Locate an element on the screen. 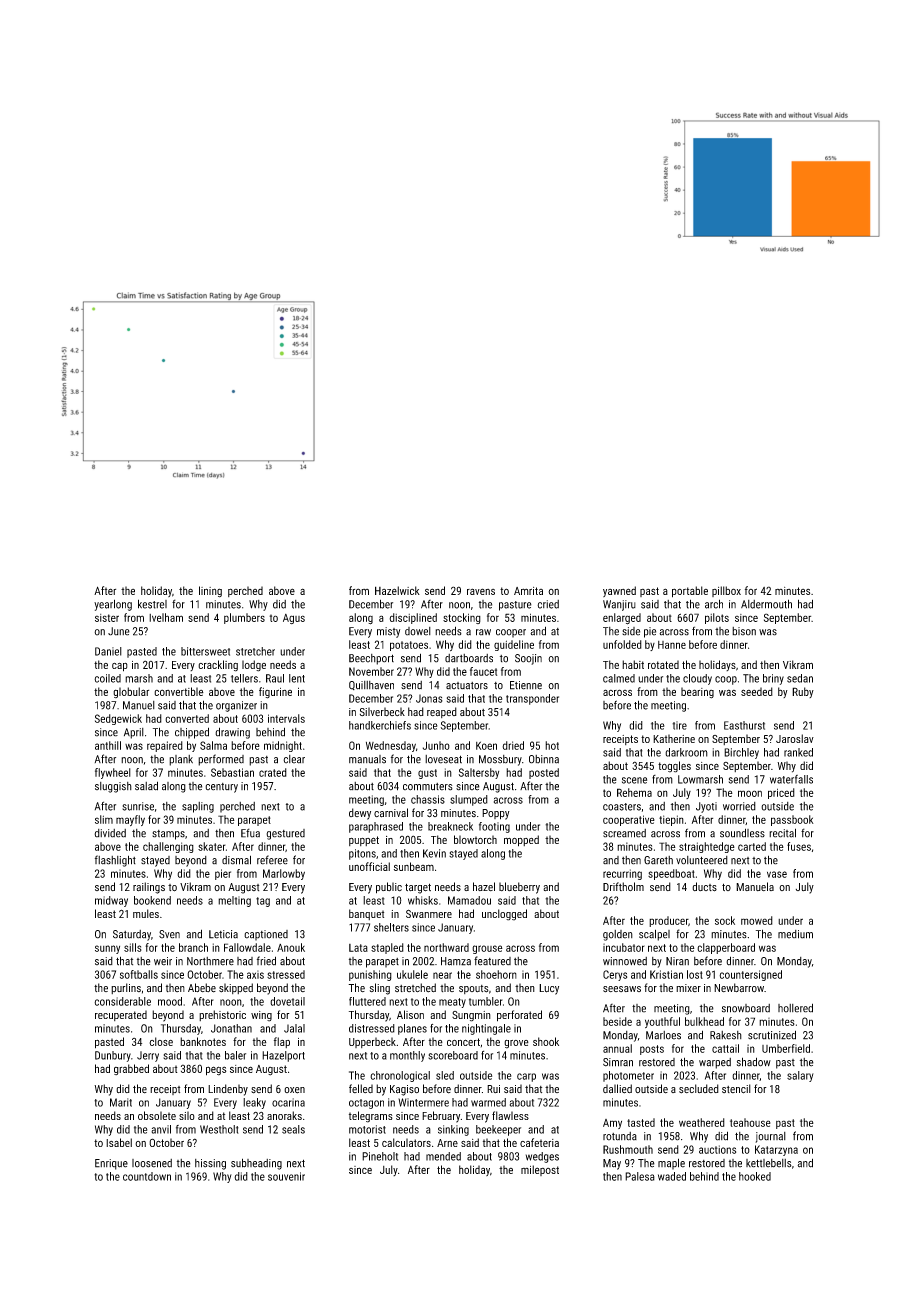  milepost is located at coordinates (540, 1170).
